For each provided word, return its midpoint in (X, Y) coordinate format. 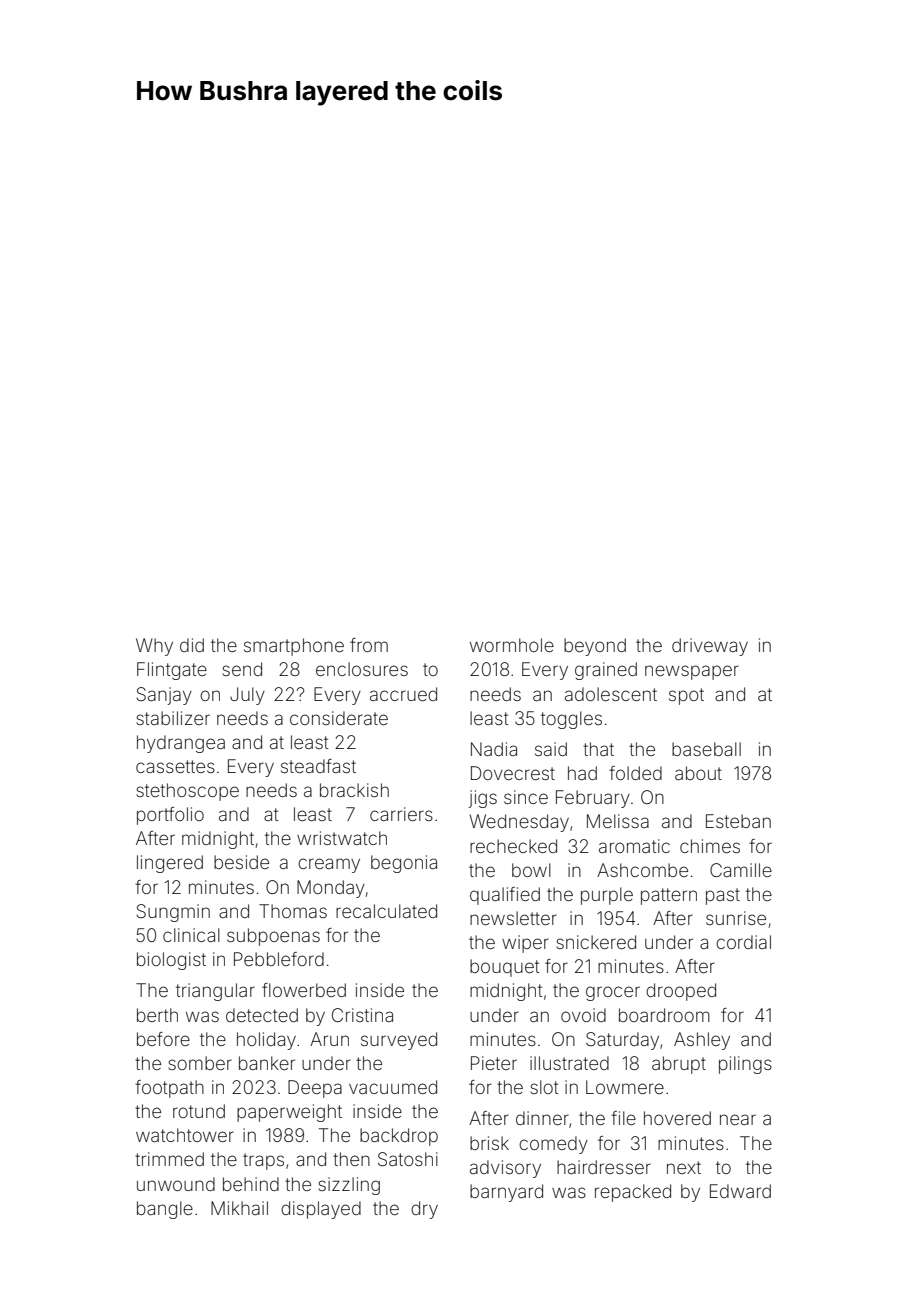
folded (635, 773)
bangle (165, 1210)
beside (241, 862)
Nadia (494, 749)
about (698, 773)
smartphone (294, 647)
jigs (483, 799)
